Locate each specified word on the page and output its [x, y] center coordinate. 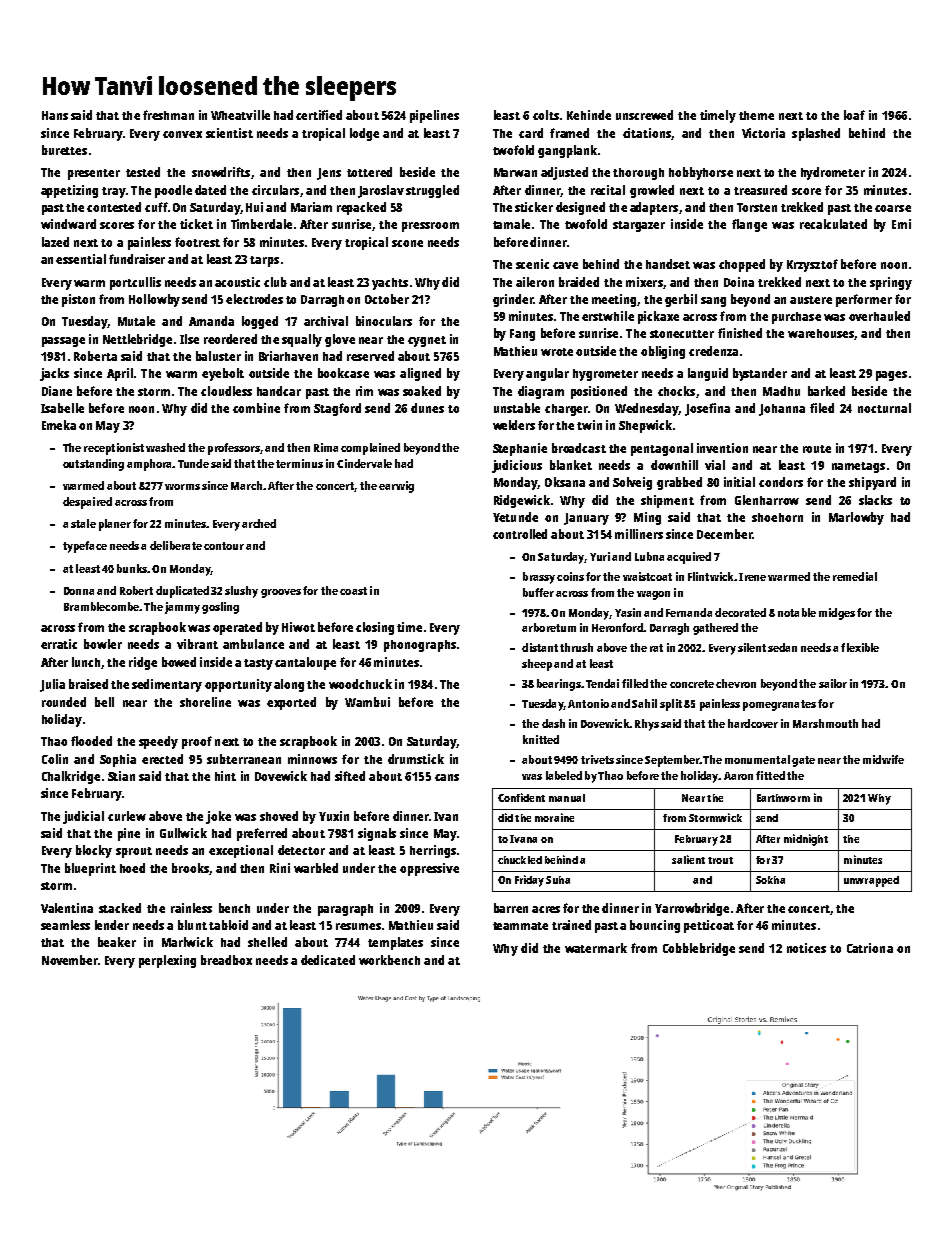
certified [319, 115]
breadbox [226, 960]
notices [806, 948]
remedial [855, 576]
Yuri [600, 556]
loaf [854, 115]
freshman [168, 115]
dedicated [328, 960]
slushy [241, 592]
